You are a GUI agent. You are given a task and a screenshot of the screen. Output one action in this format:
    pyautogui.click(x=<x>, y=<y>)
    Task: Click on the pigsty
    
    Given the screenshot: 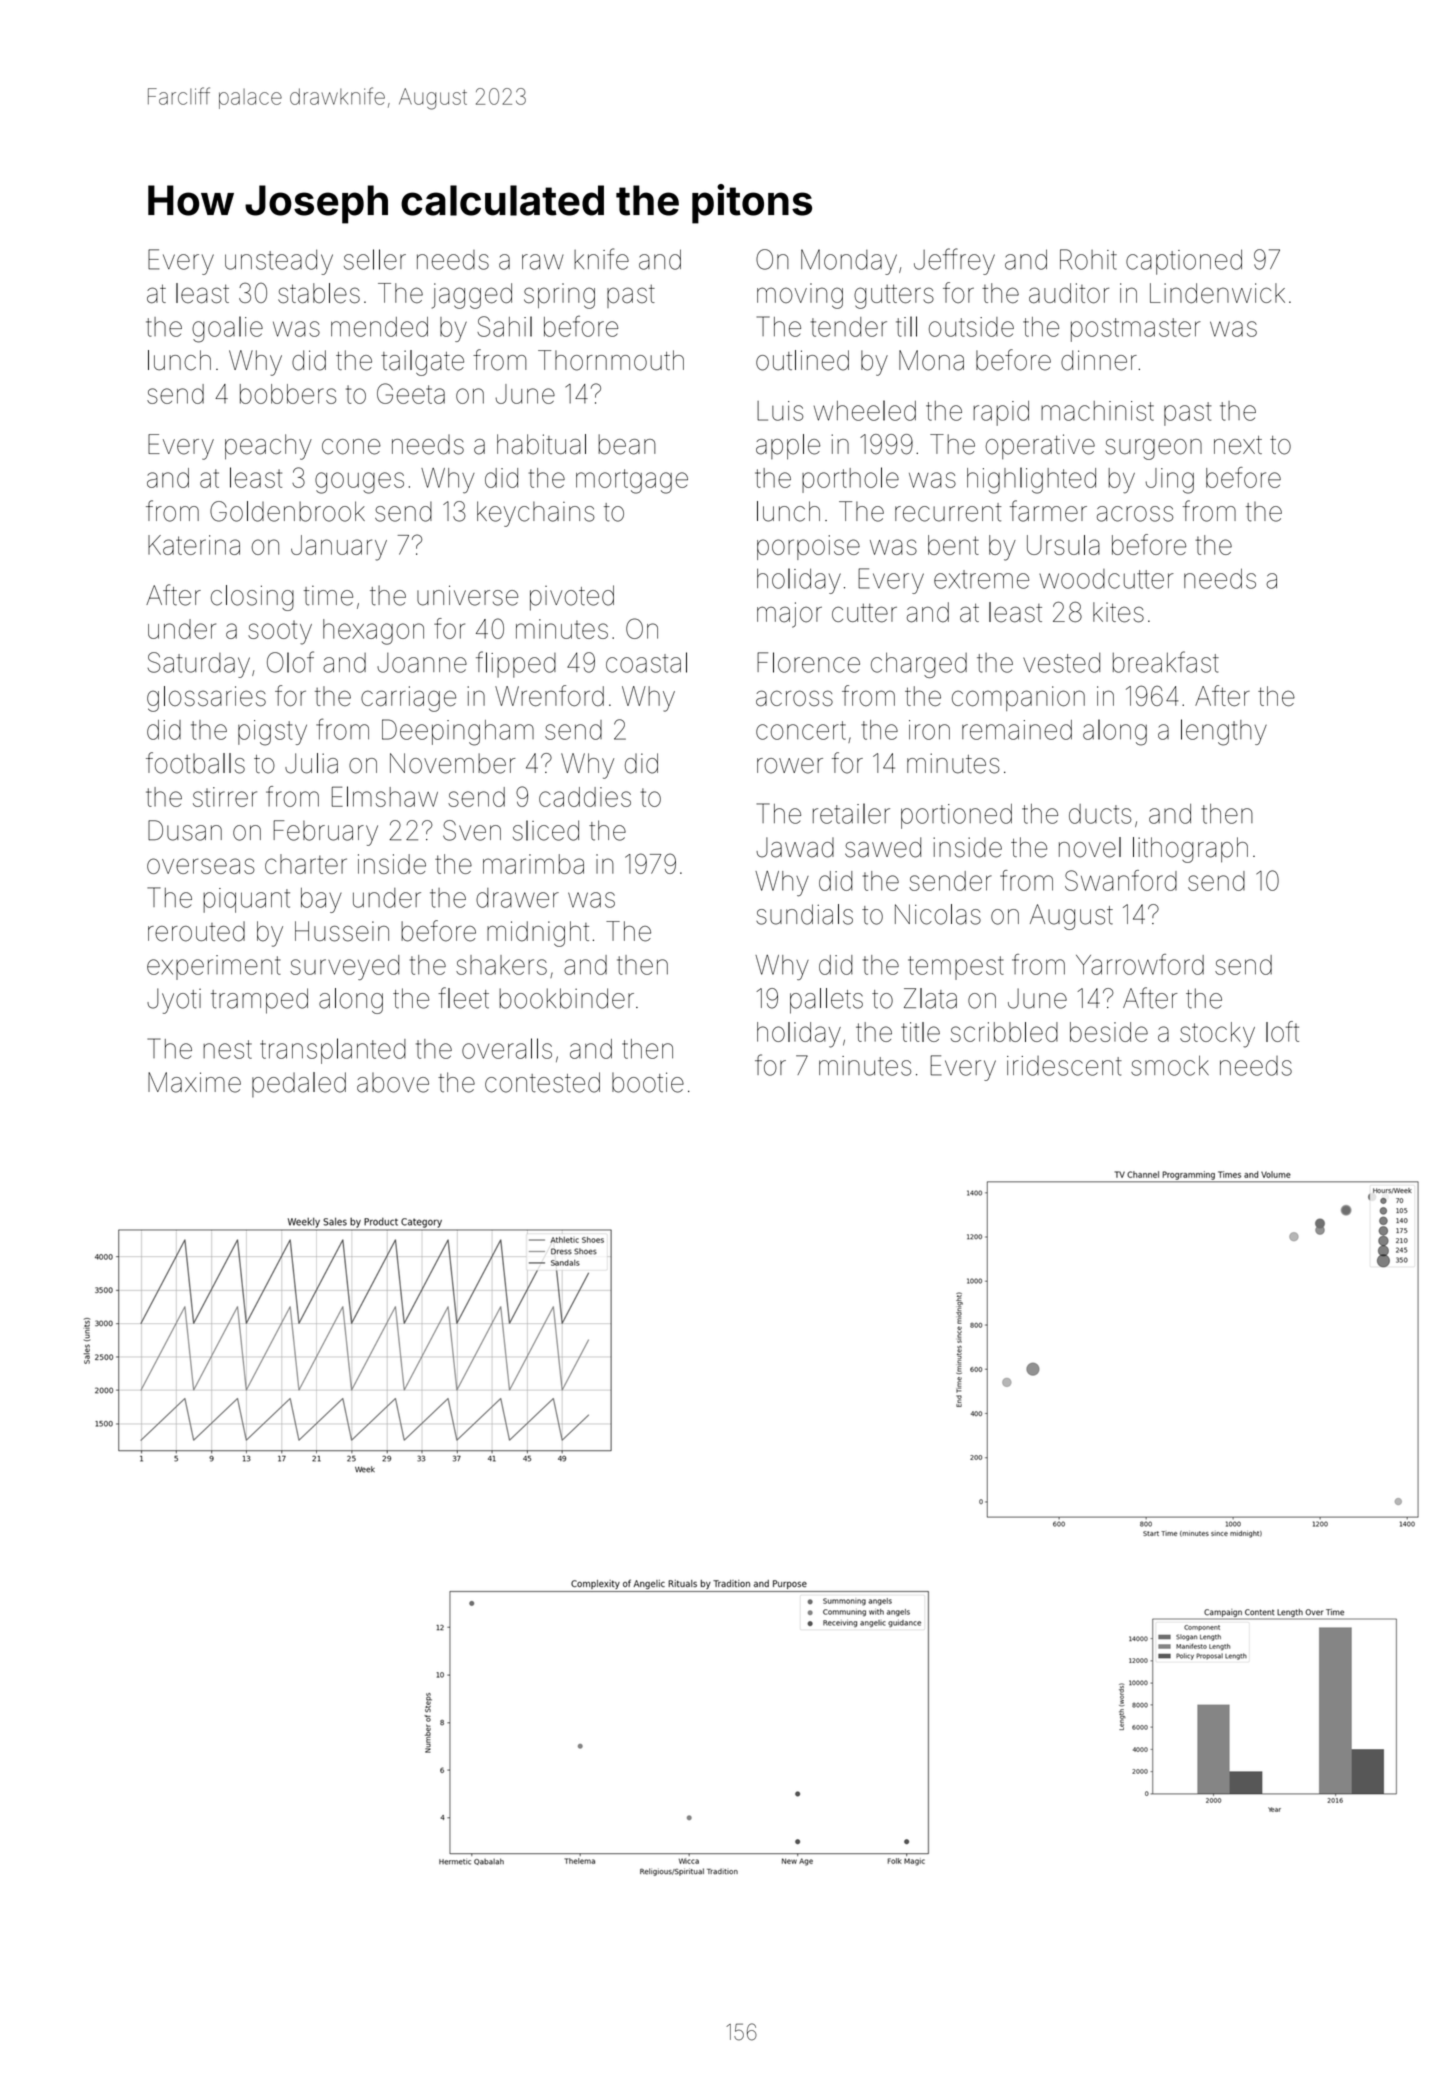 What is the action you would take?
    pyautogui.click(x=272, y=733)
